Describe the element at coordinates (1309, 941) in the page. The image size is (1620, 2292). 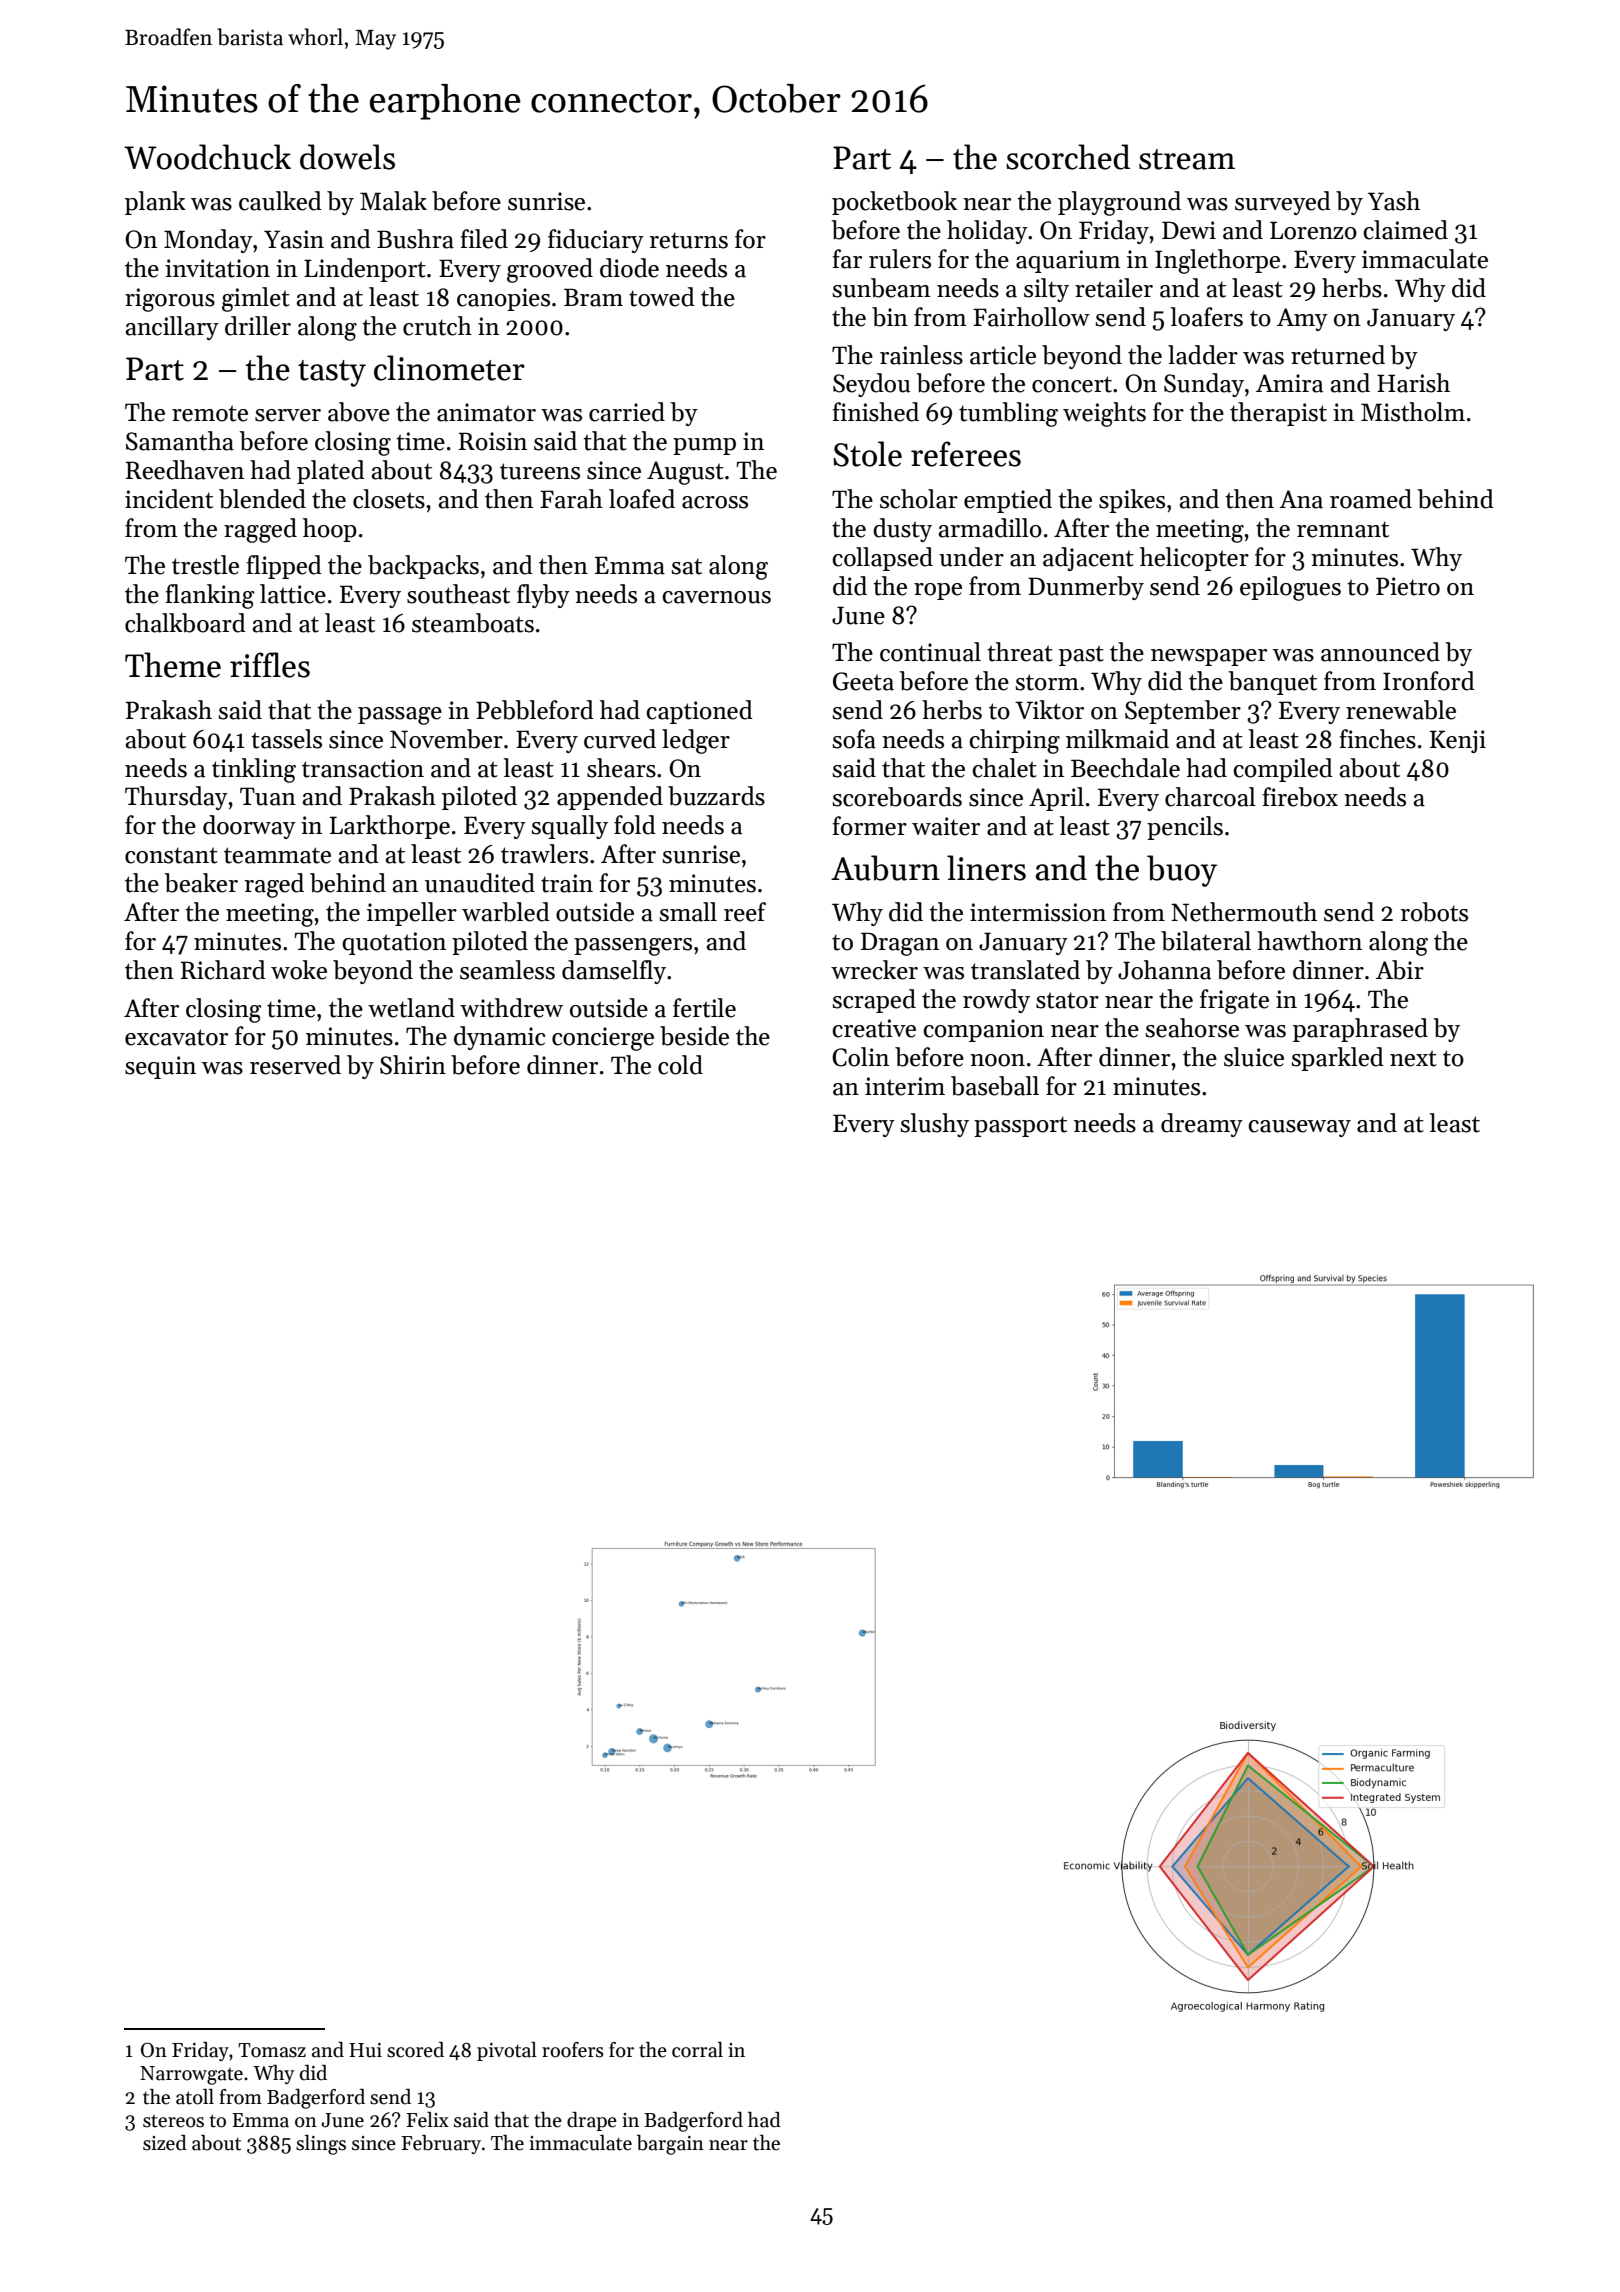
I see `hawthorn` at that location.
